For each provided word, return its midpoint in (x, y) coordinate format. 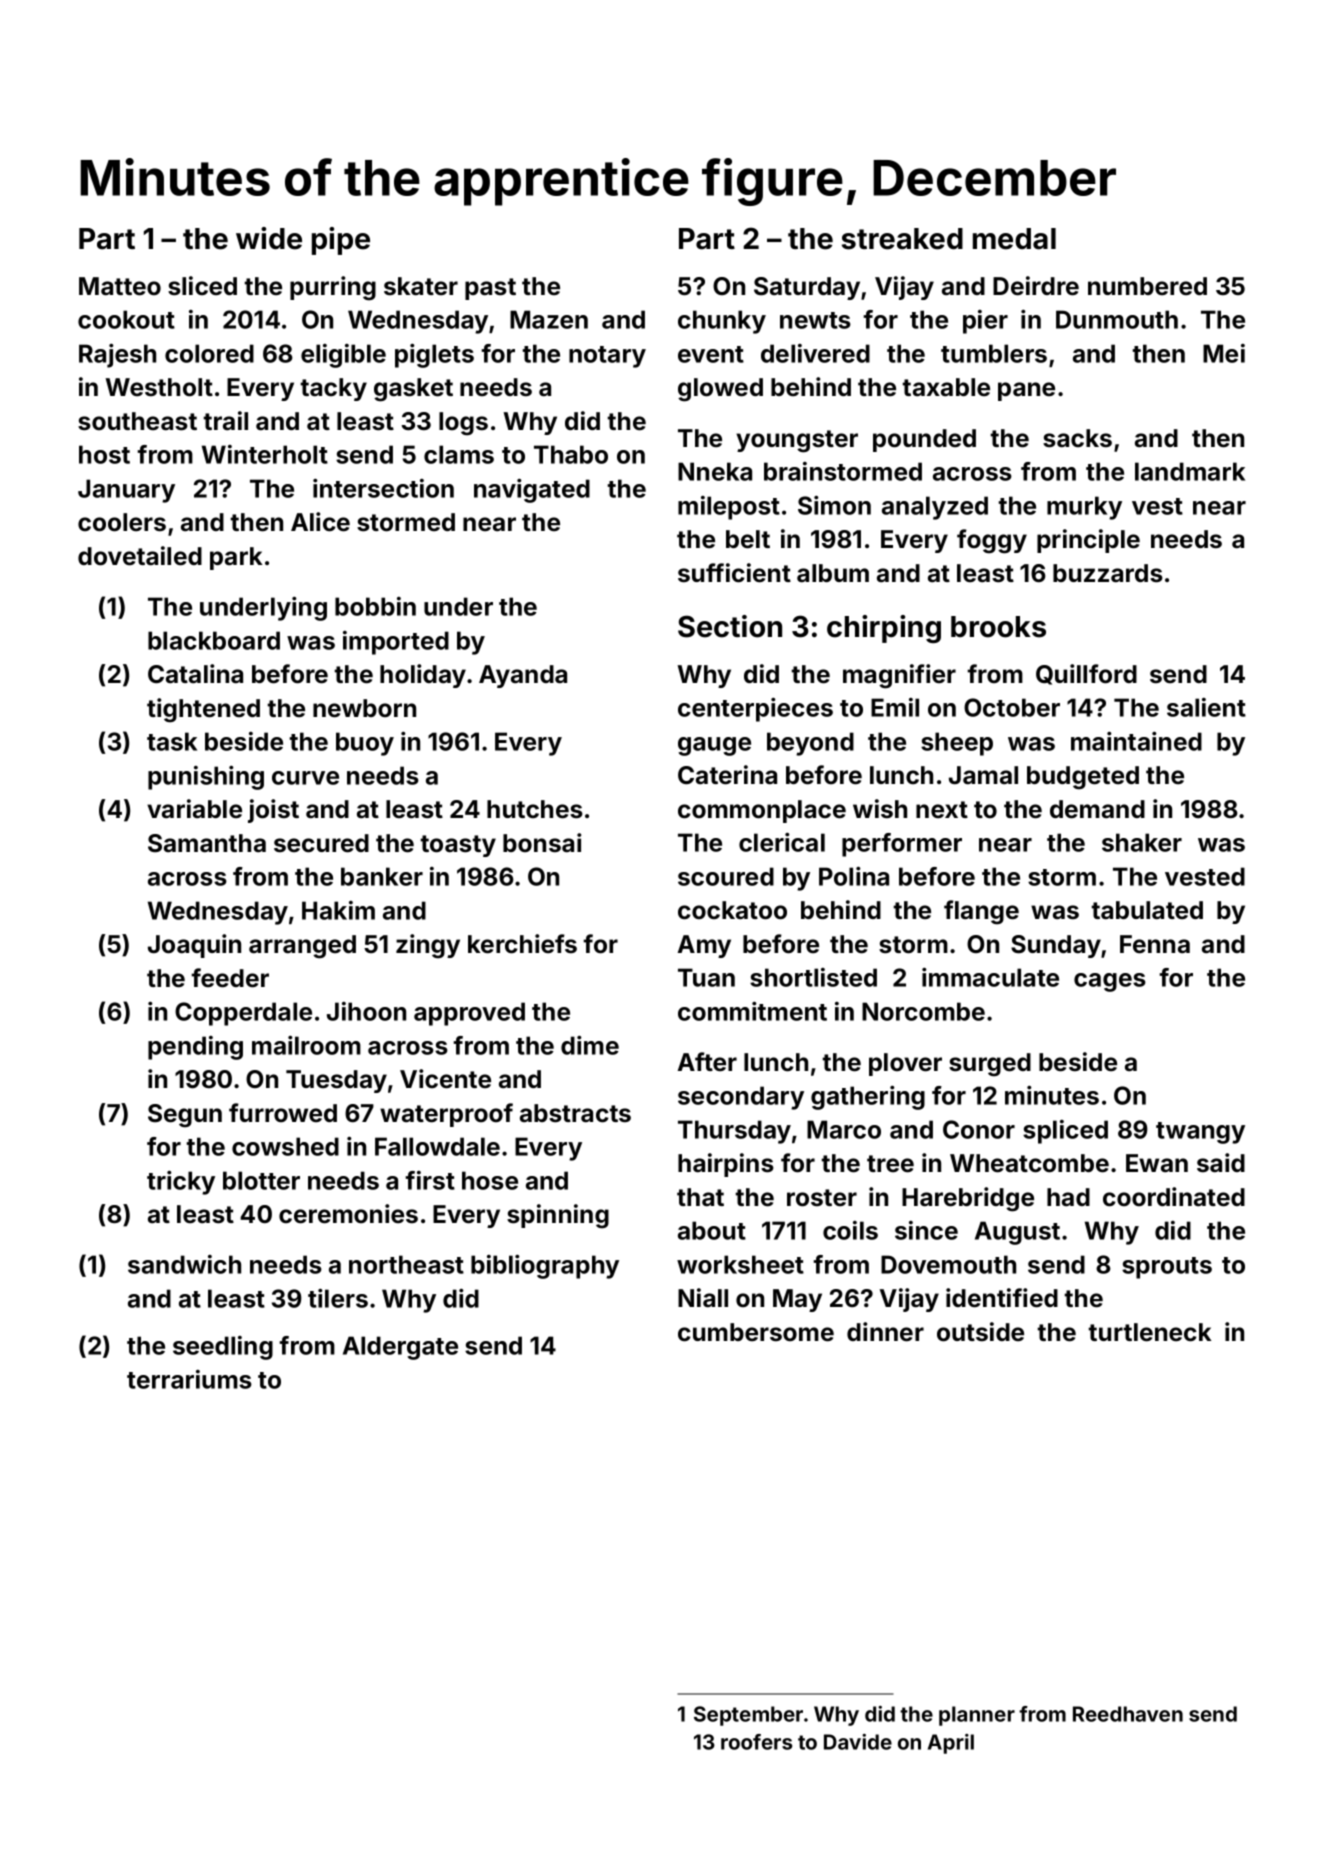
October (1012, 707)
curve (305, 778)
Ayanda (523, 676)
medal (1014, 239)
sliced (202, 286)
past (490, 289)
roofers (756, 1742)
